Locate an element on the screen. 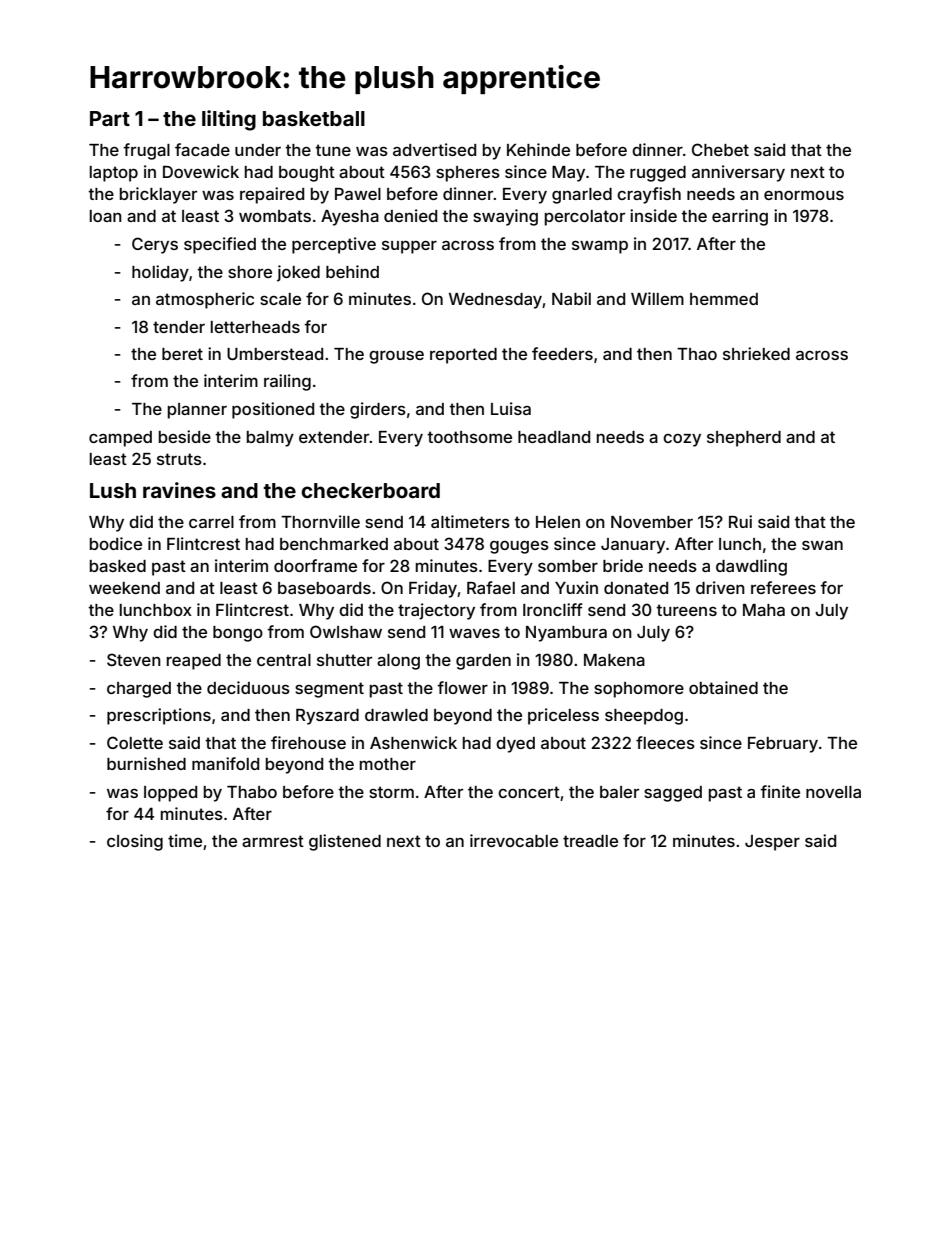 The width and height of the screenshot is (952, 1233). driven is located at coordinates (720, 587).
